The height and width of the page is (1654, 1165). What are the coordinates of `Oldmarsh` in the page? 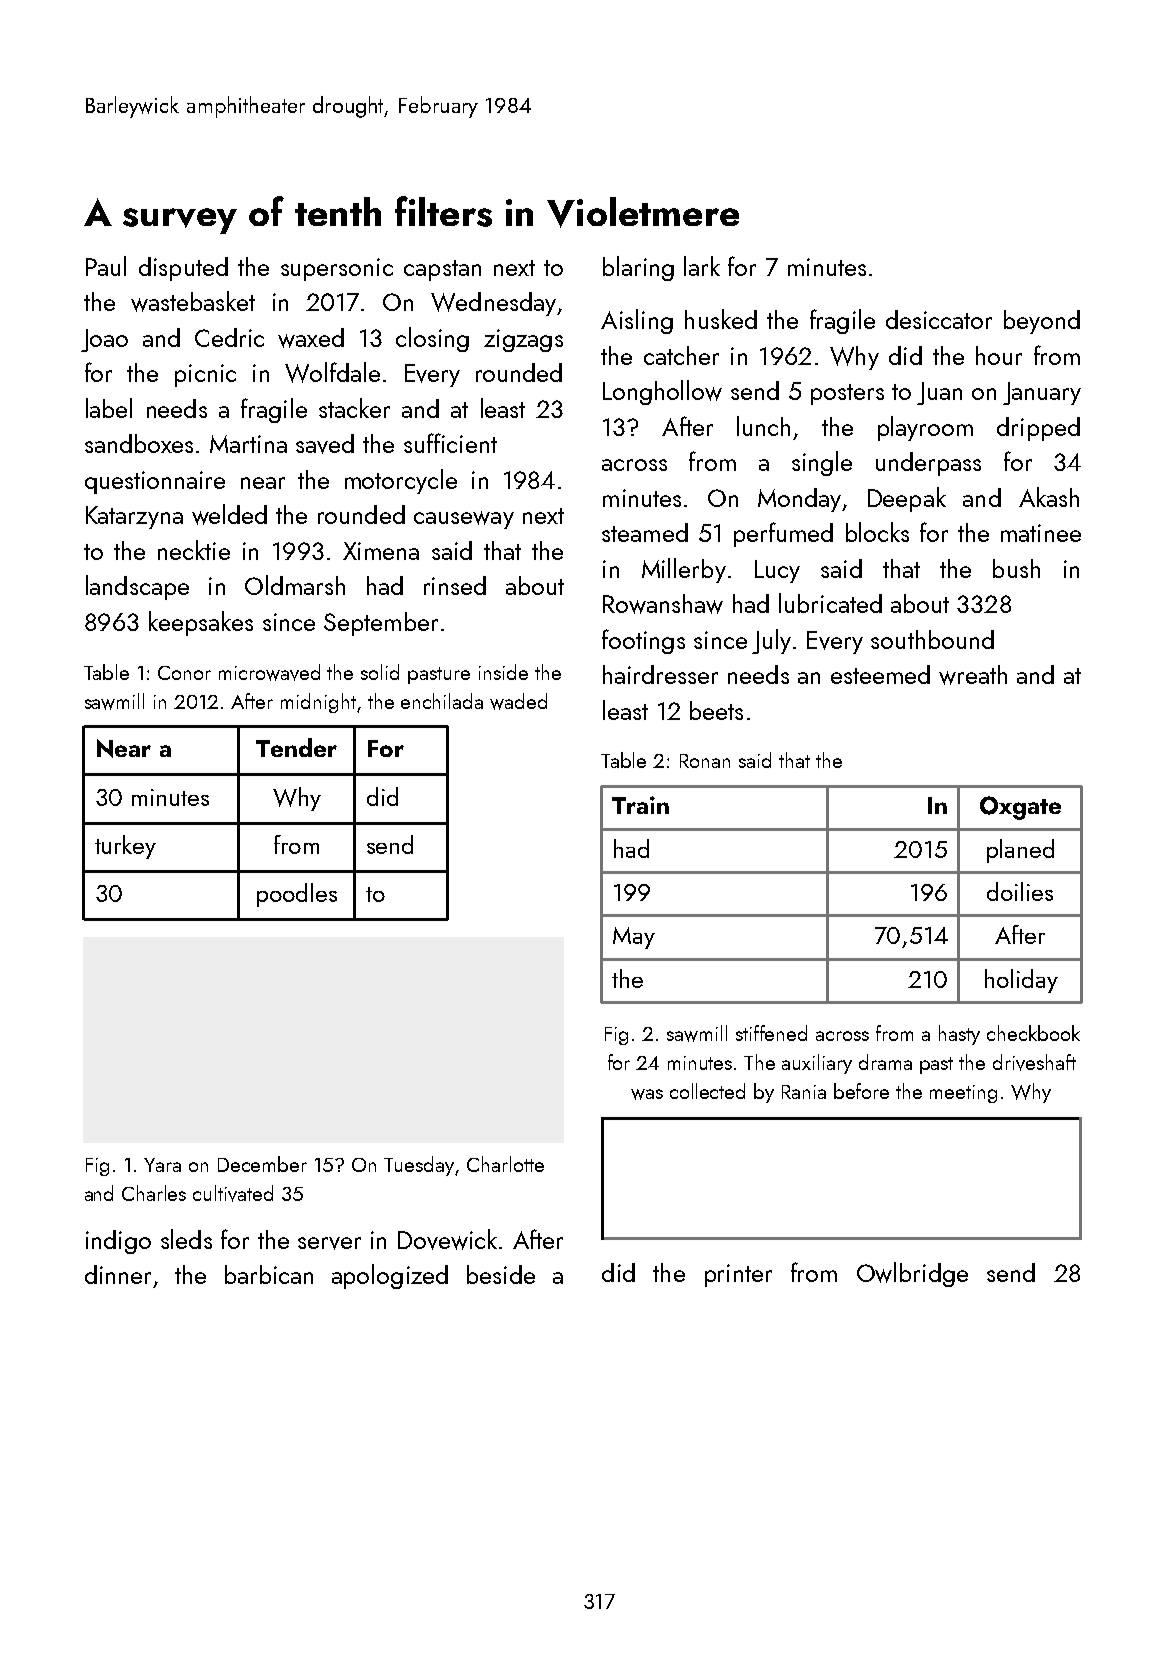 It's located at (295, 585).
